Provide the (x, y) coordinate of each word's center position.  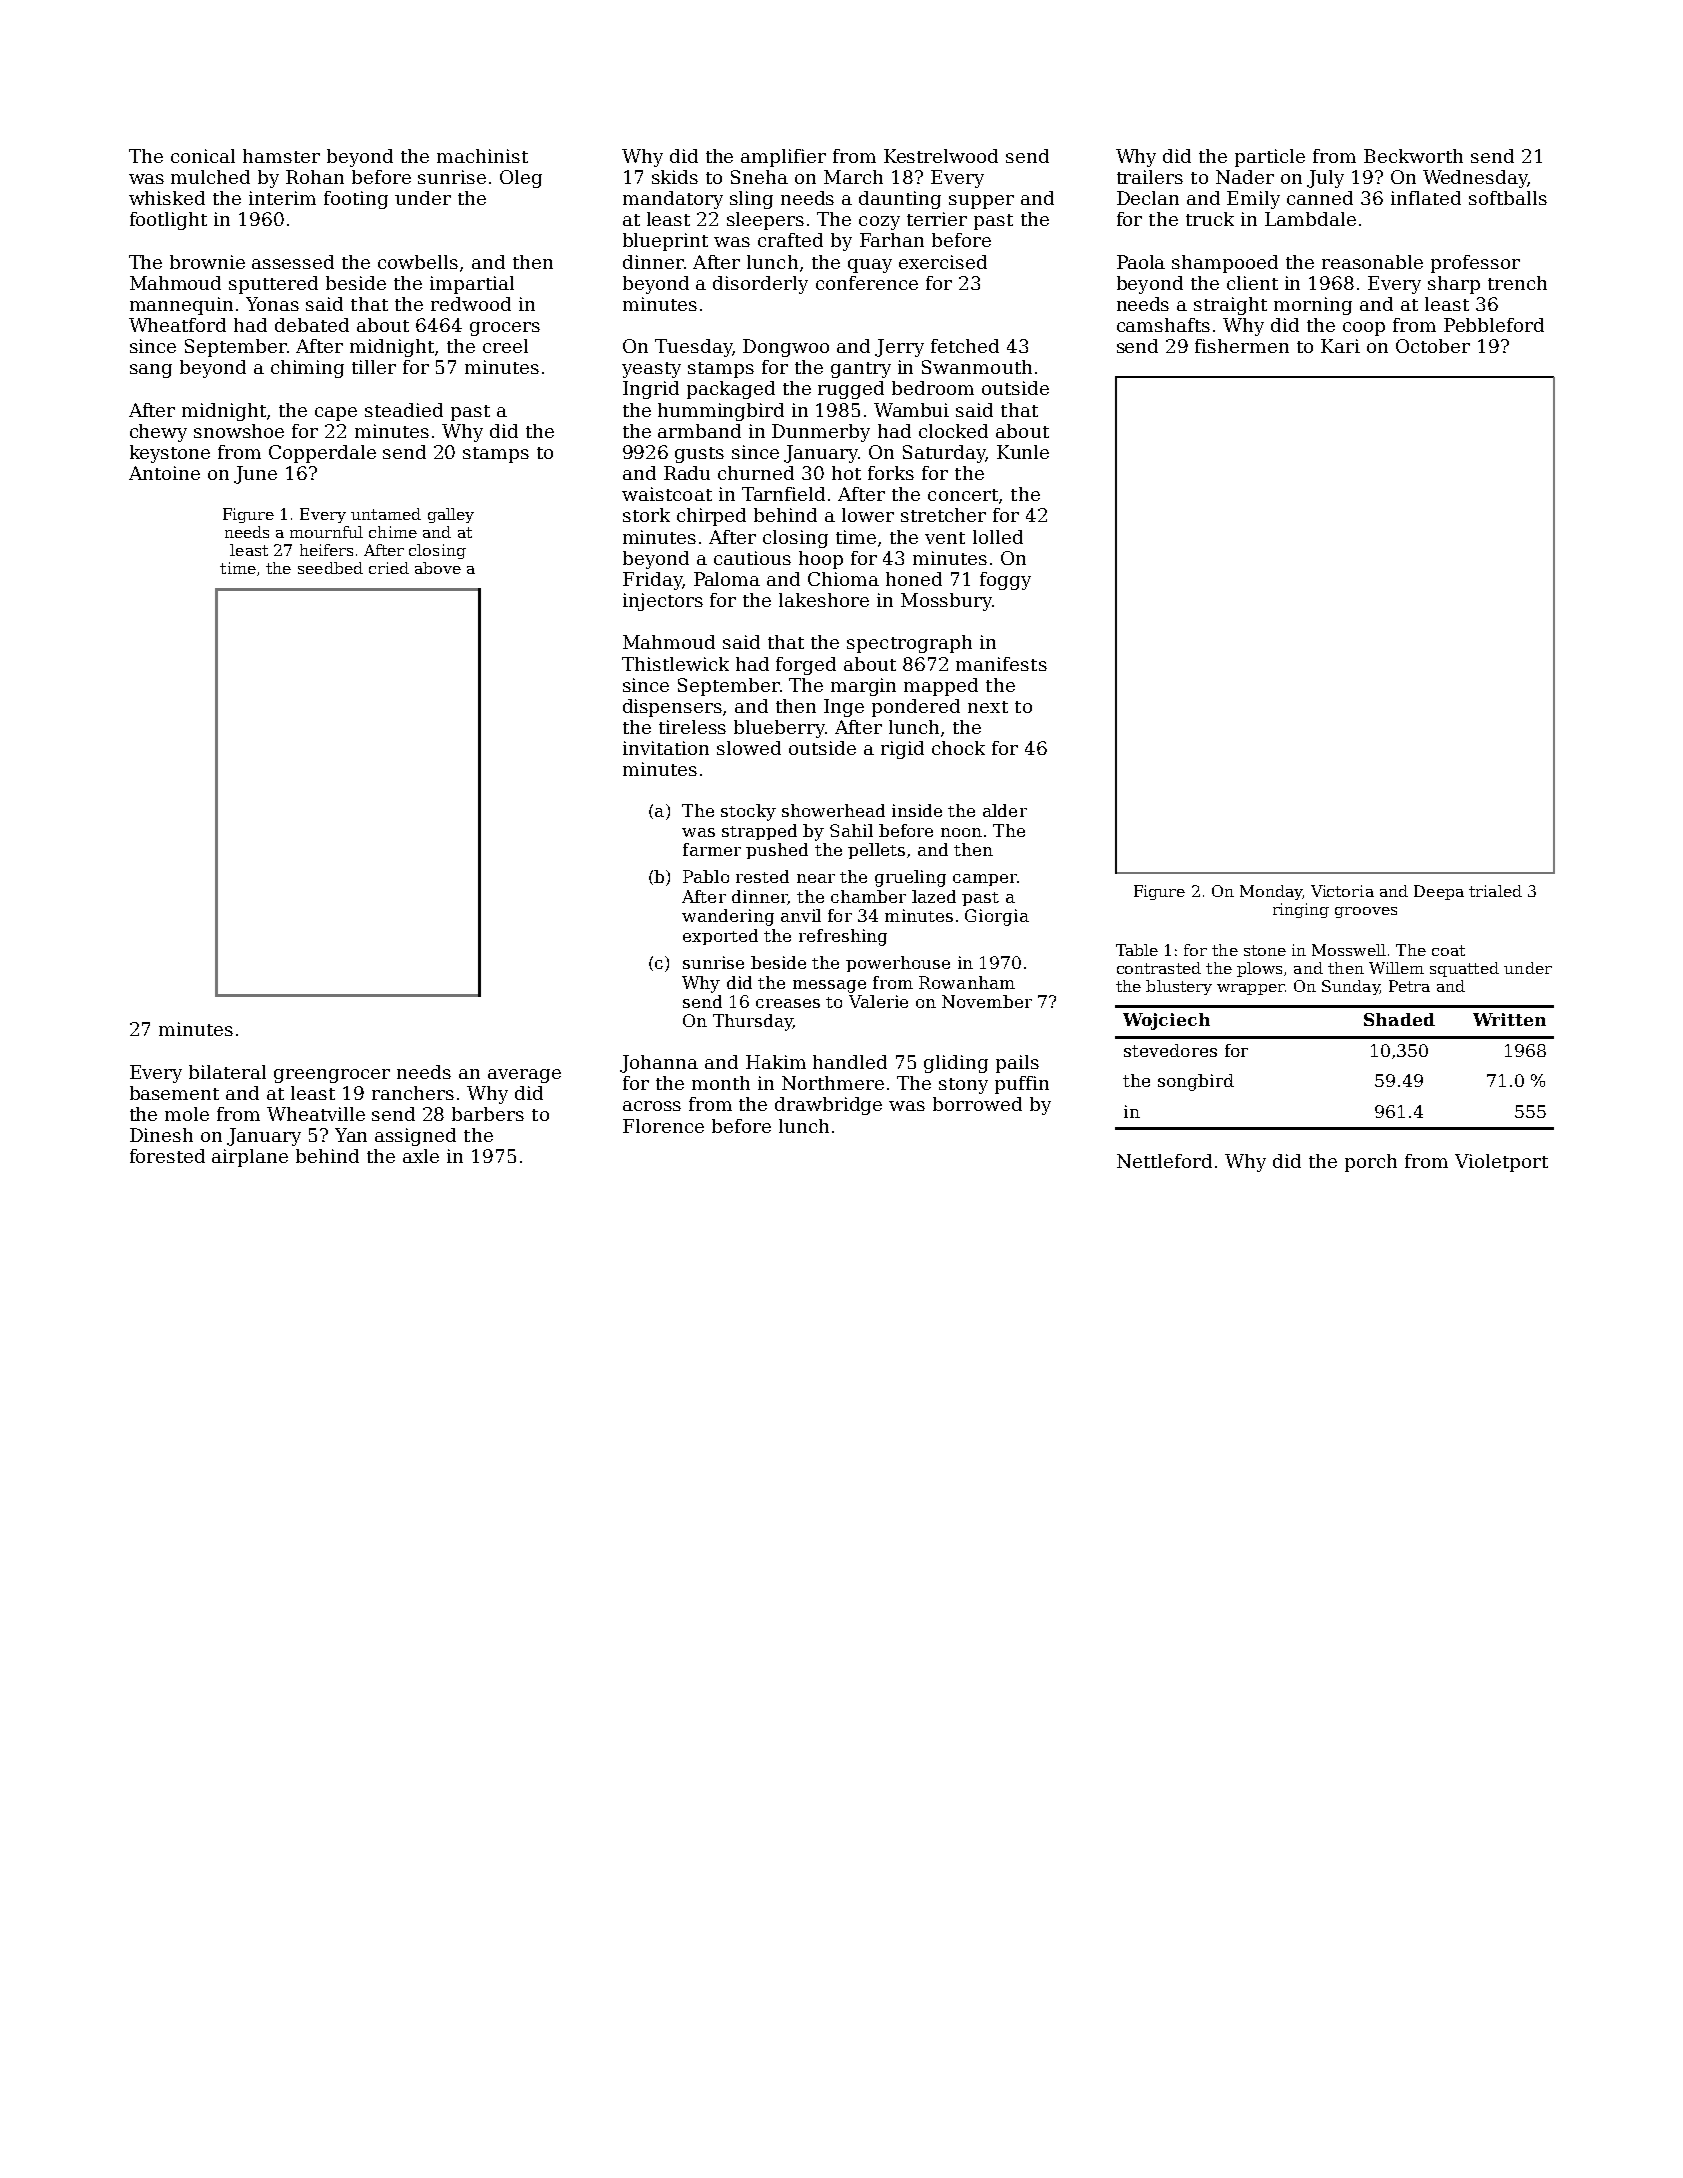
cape (336, 414)
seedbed (330, 568)
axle (421, 1156)
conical (203, 156)
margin (863, 687)
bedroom (933, 388)
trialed (1495, 891)
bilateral (227, 1072)
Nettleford (1164, 1161)
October (1433, 346)
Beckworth (1413, 156)
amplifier (783, 158)
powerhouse (898, 964)
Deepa (1439, 892)
